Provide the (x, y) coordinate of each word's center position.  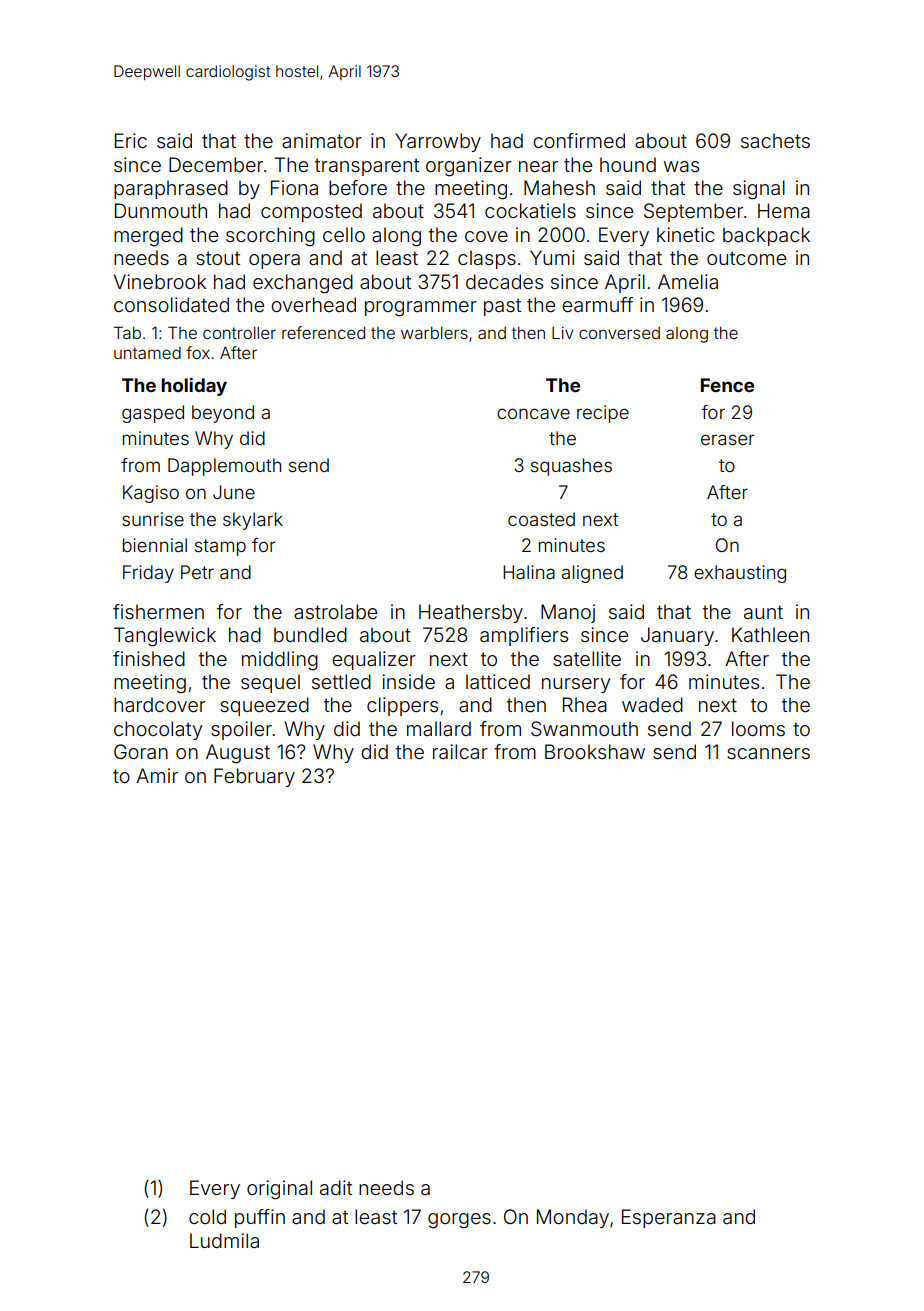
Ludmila (224, 1240)
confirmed (579, 140)
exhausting (740, 574)
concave (533, 413)
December (216, 164)
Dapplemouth (224, 467)
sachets (775, 140)
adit (336, 1187)
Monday (573, 1218)
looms (758, 728)
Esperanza (669, 1218)
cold (207, 1216)
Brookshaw (595, 751)
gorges (459, 1221)
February (254, 777)
